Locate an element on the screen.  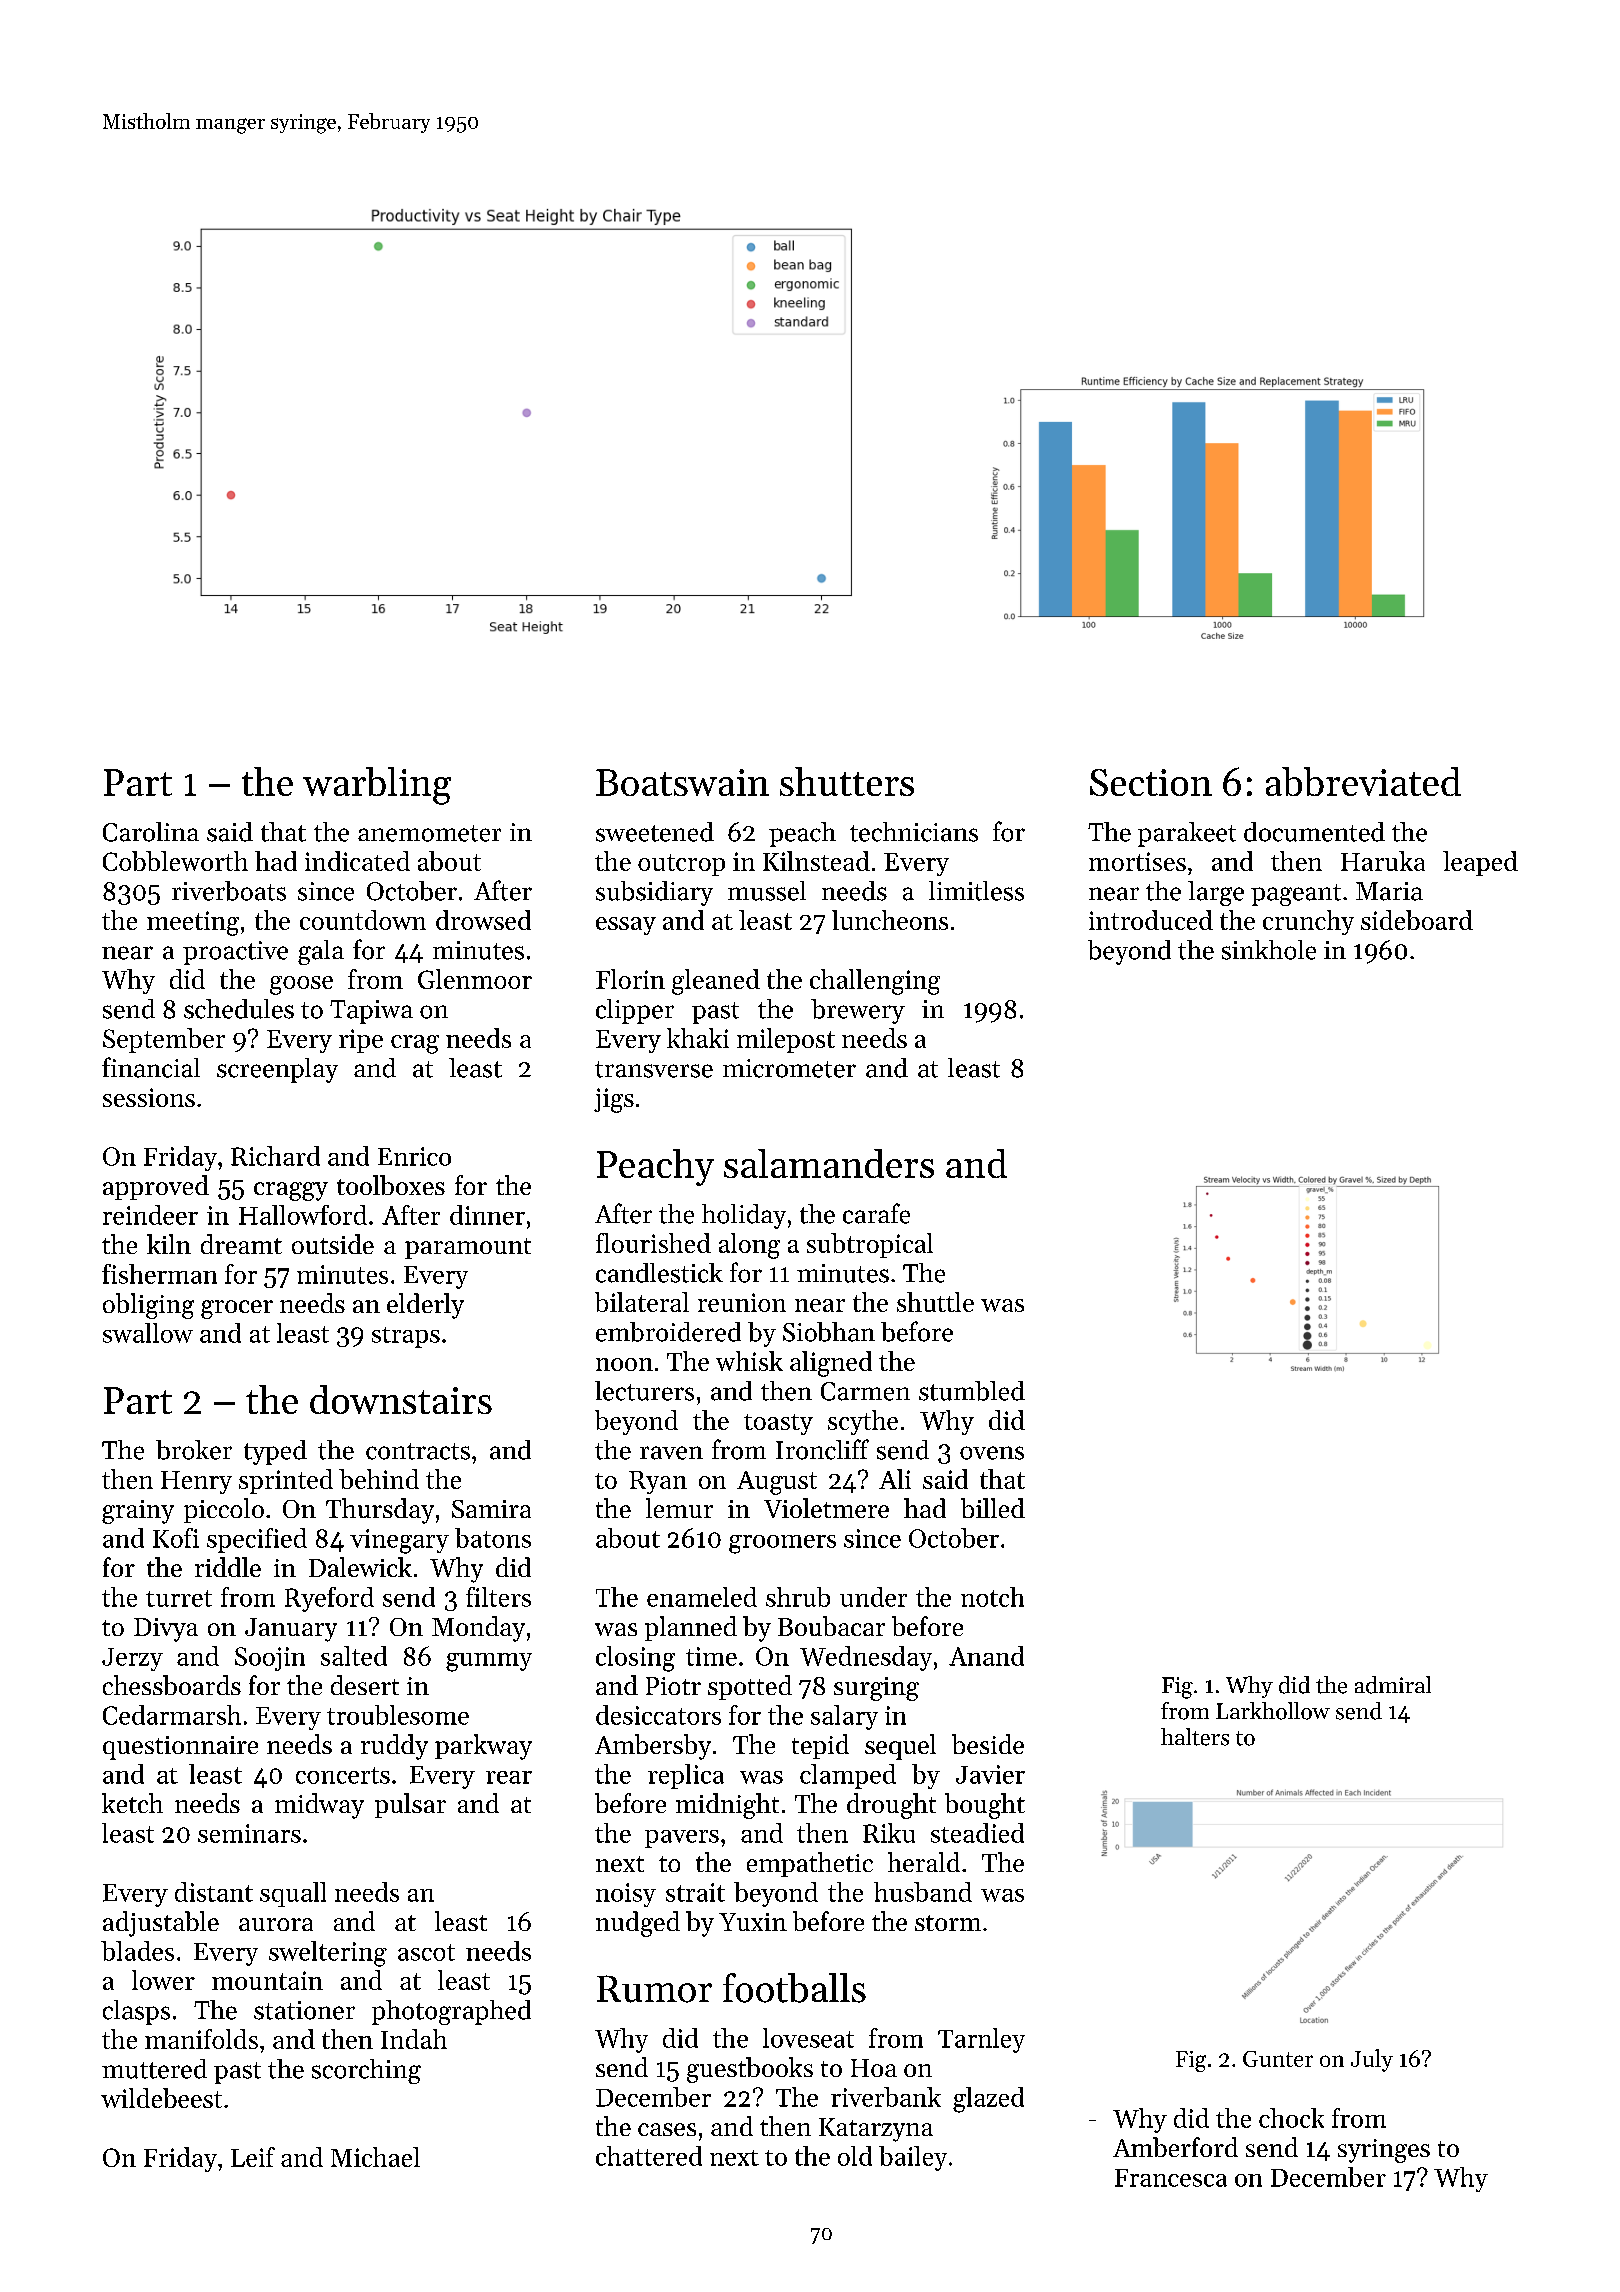
sinkhole is located at coordinates (1269, 950).
